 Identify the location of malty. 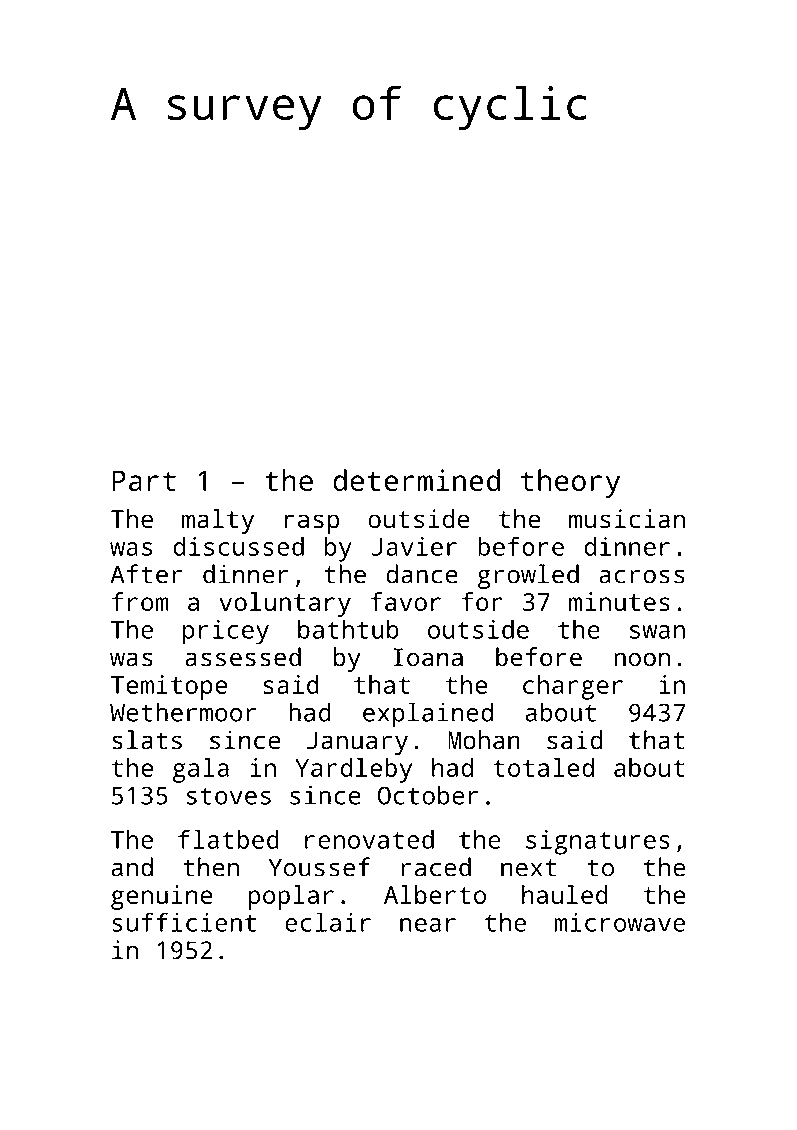
(218, 521).
